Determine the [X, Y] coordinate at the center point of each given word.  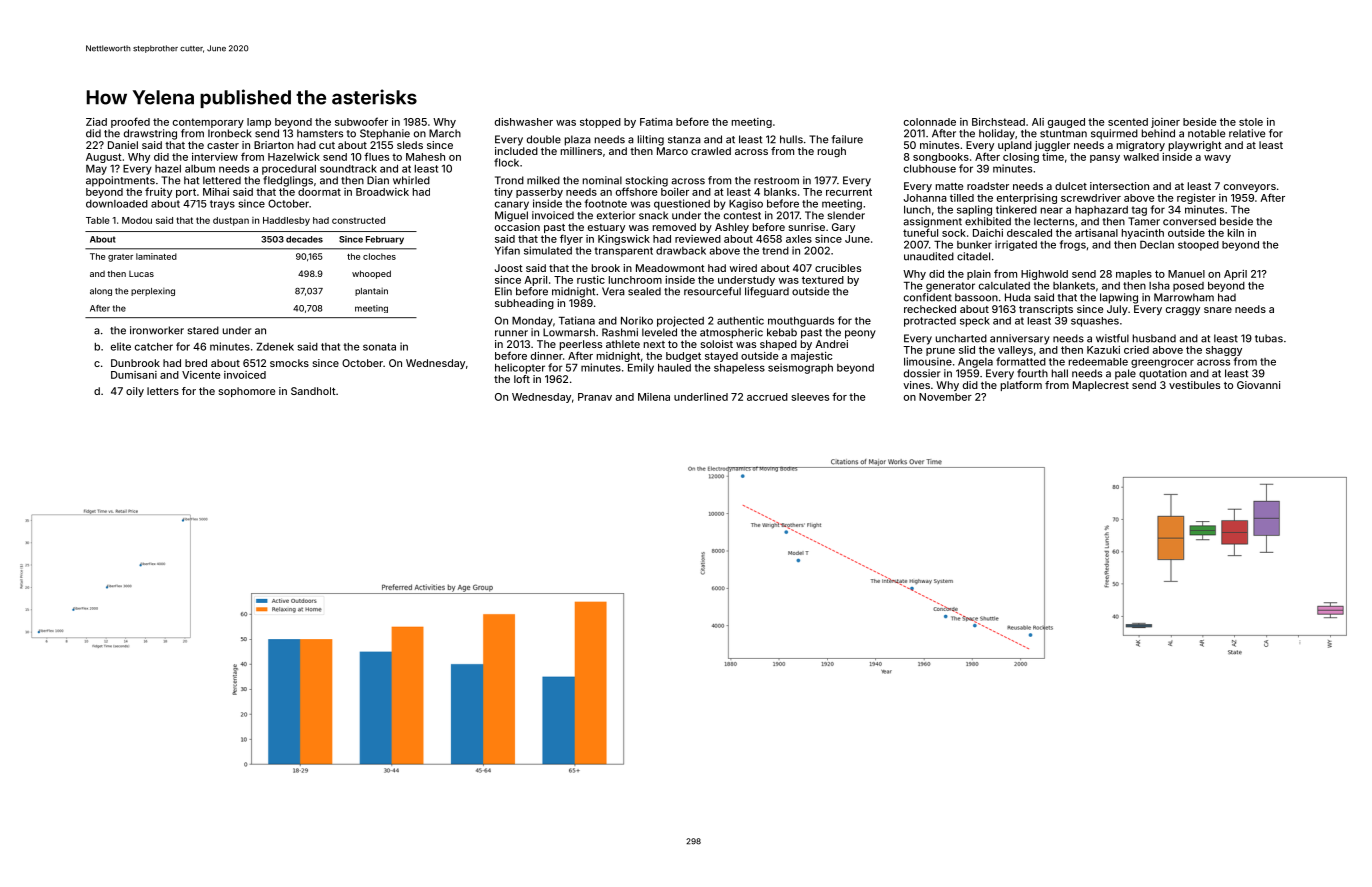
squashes [1095, 322]
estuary [606, 228]
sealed [644, 291]
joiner [1165, 123]
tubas [1269, 338]
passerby [539, 193]
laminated [156, 256]
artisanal [1096, 233]
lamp [259, 123]
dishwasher [524, 122]
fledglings [288, 181]
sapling [974, 210]
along [101, 292]
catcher [154, 347]
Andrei [831, 344]
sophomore [246, 392]
